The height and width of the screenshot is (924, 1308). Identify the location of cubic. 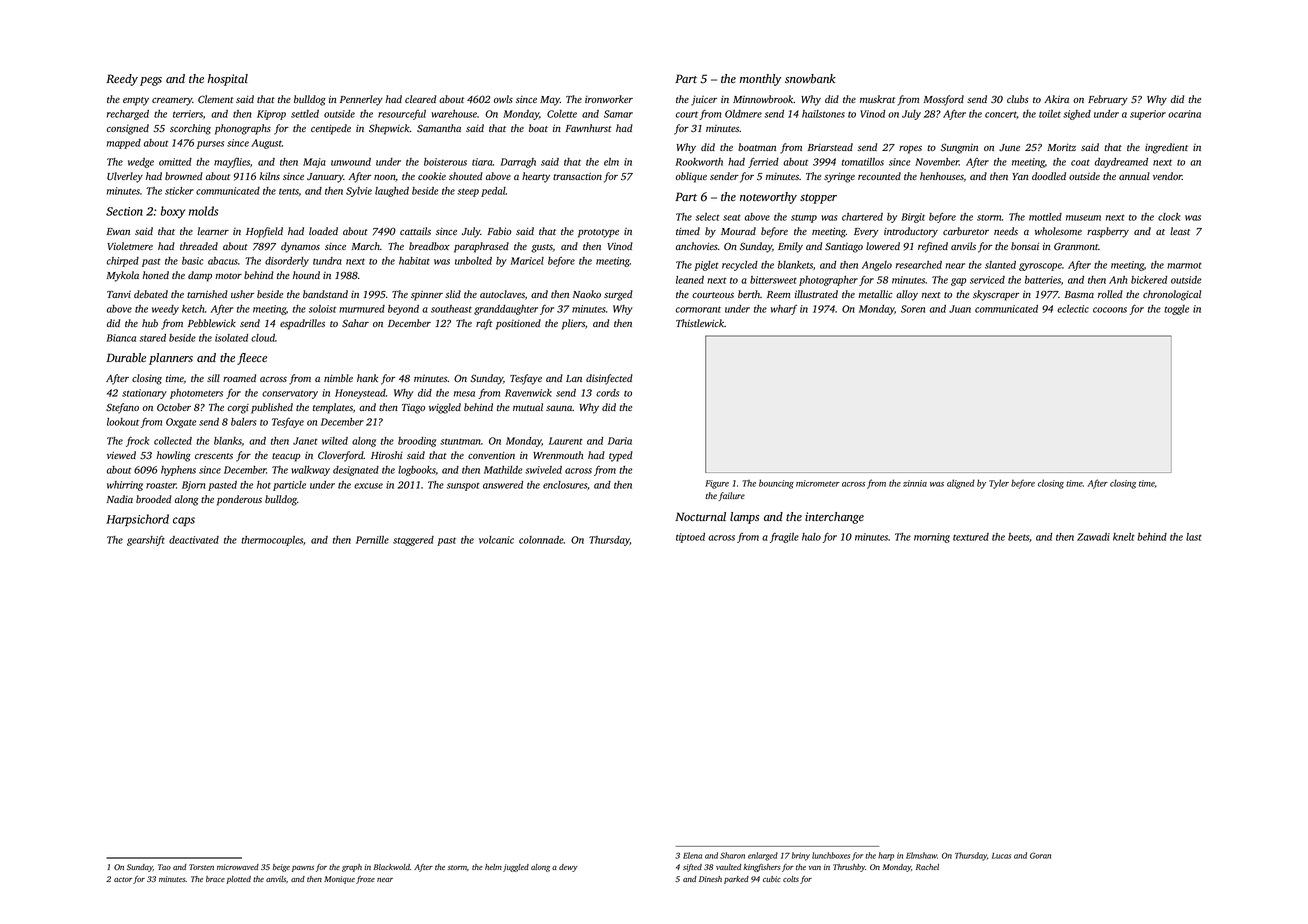
(772, 879).
